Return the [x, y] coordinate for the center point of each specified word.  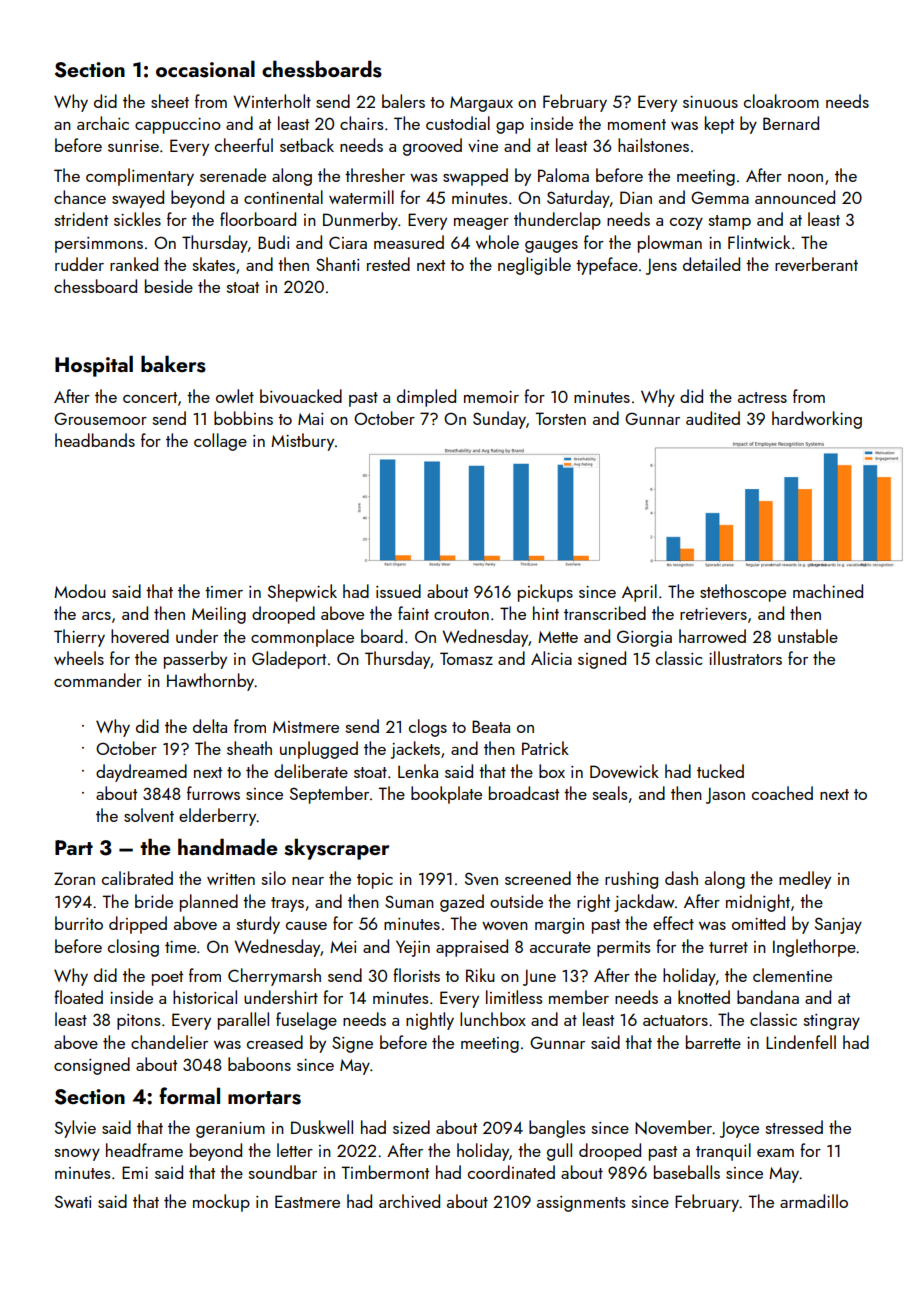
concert [150, 397]
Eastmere [307, 1201]
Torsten [560, 418]
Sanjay [838, 925]
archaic [103, 123]
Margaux [481, 104]
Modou [80, 591]
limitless [514, 997]
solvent [149, 815]
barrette [713, 1042]
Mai [310, 419]
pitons [138, 1022]
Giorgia [644, 638]
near [308, 881]
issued [398, 591]
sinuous [710, 102]
